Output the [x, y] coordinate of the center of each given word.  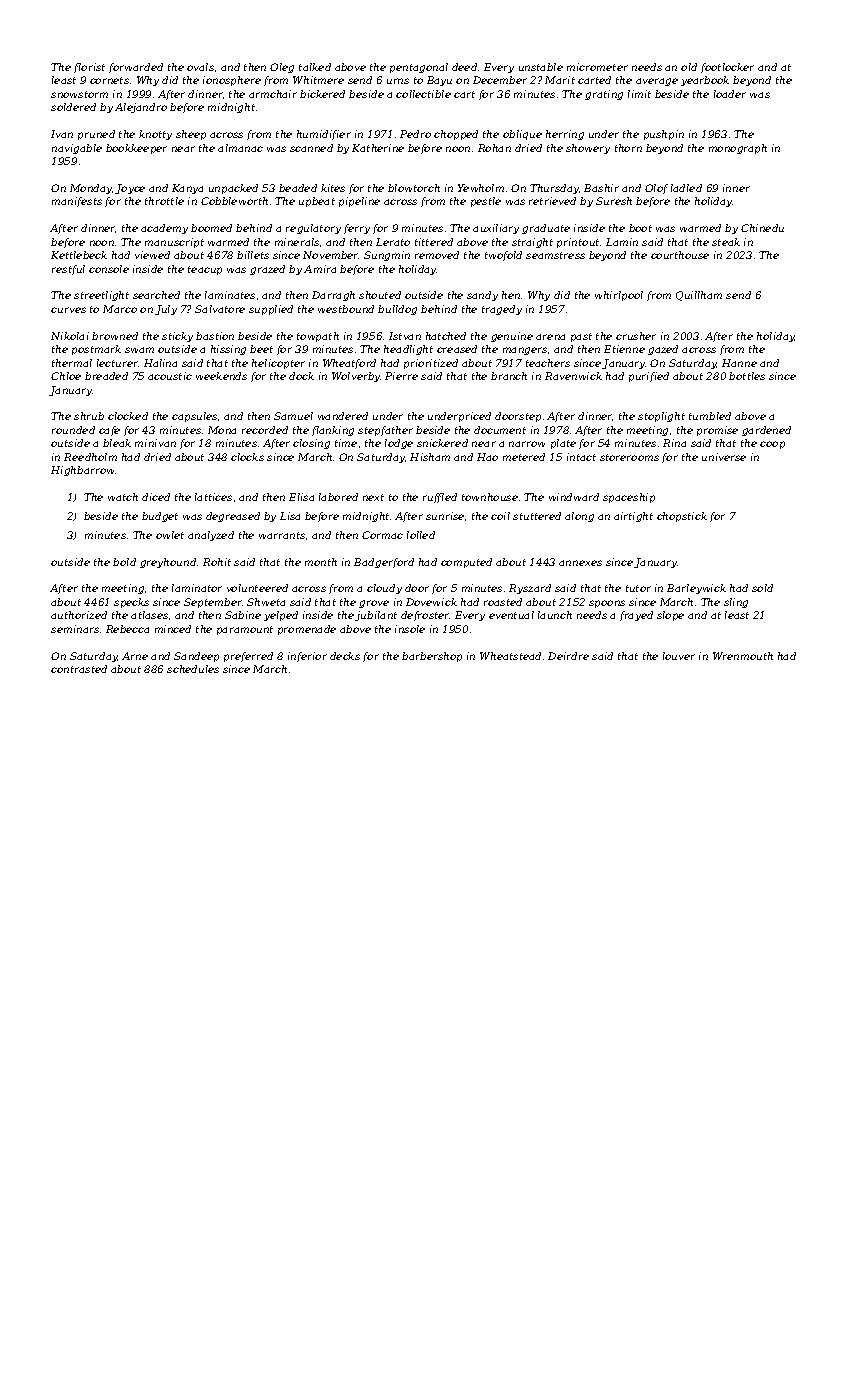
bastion [215, 336]
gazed [663, 350]
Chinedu [762, 228]
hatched [446, 336]
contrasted [79, 669]
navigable [77, 149]
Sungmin [387, 256]
